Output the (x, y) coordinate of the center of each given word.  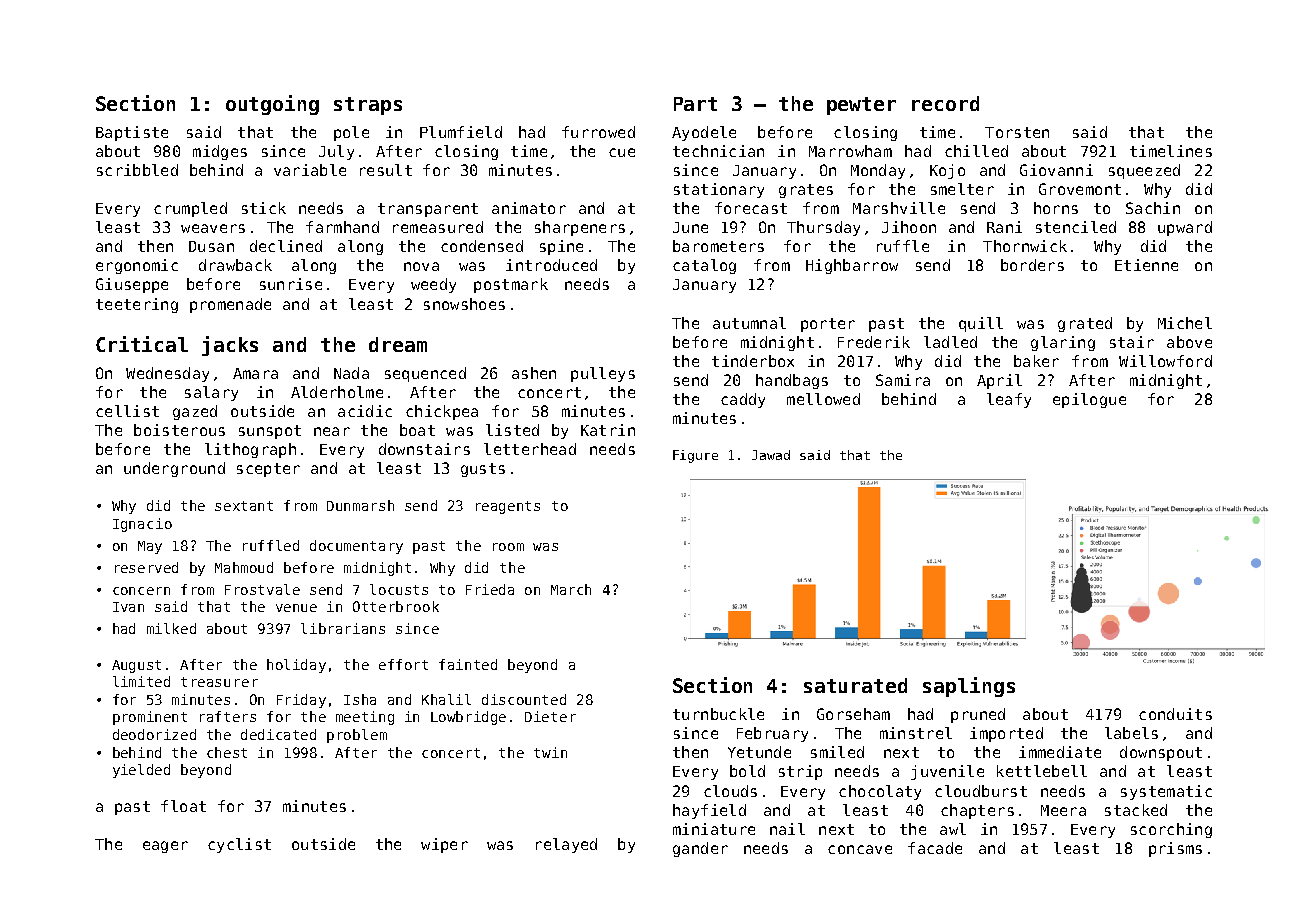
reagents (508, 507)
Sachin (1153, 208)
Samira (903, 380)
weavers (213, 228)
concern (141, 591)
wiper (444, 845)
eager (165, 847)
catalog (704, 266)
